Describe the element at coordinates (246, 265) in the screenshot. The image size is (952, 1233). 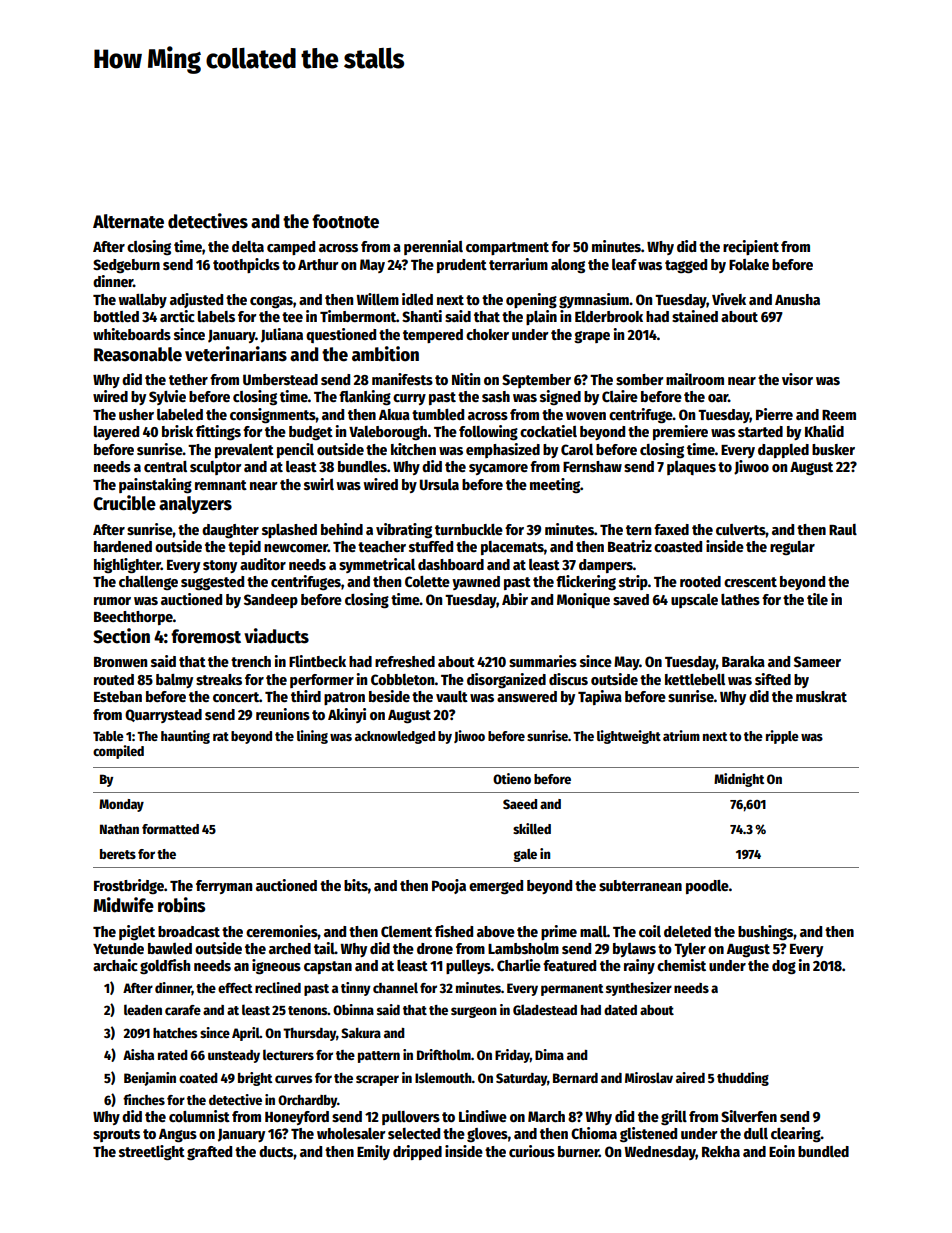
I see `toothpicks` at that location.
